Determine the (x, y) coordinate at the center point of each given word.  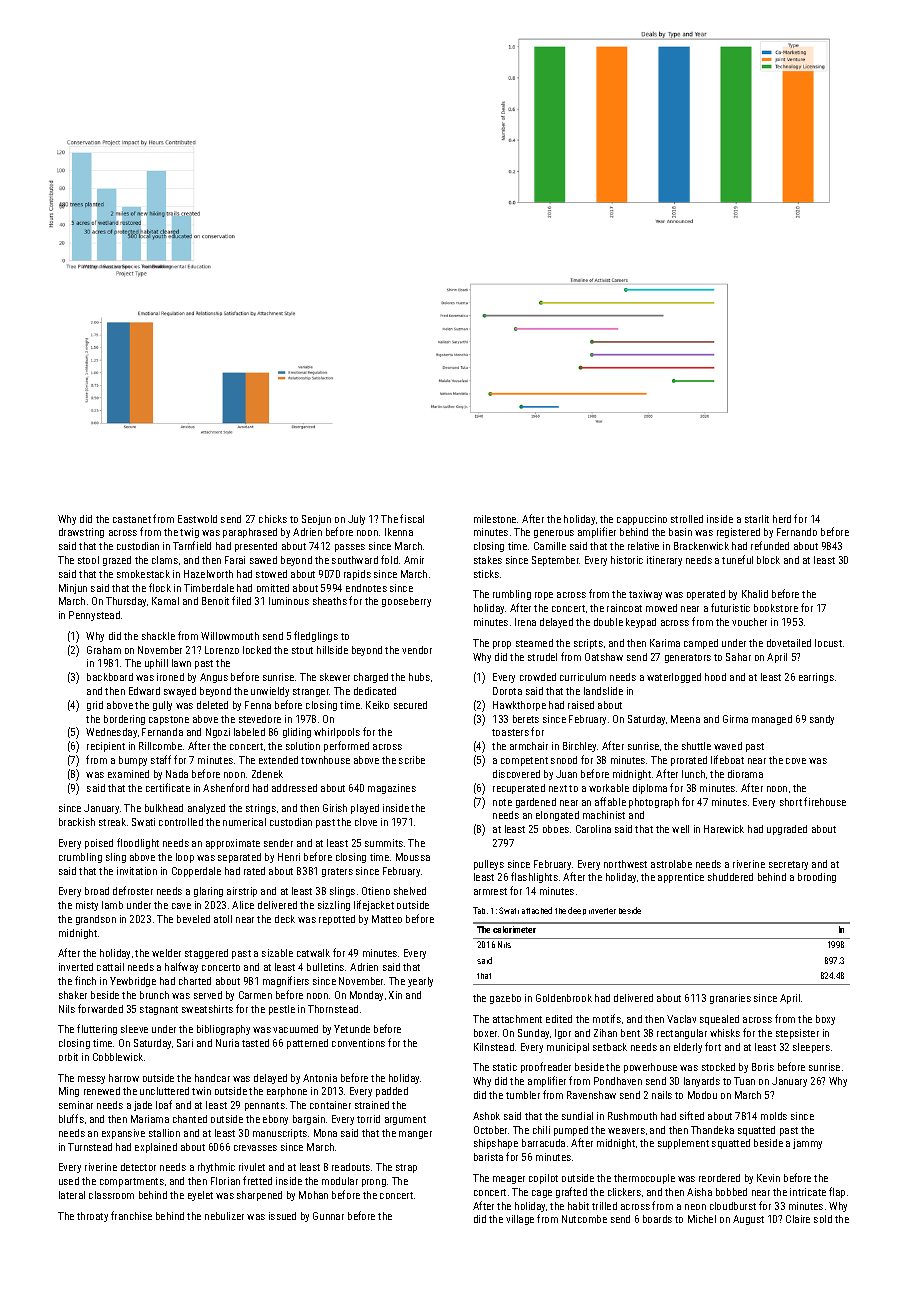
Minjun (73, 589)
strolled (687, 519)
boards (657, 1219)
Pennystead (94, 616)
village (520, 1220)
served (208, 995)
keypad (641, 623)
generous (554, 534)
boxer (485, 1033)
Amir (414, 560)
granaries (730, 999)
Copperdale (196, 872)
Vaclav (681, 1019)
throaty (92, 1217)
